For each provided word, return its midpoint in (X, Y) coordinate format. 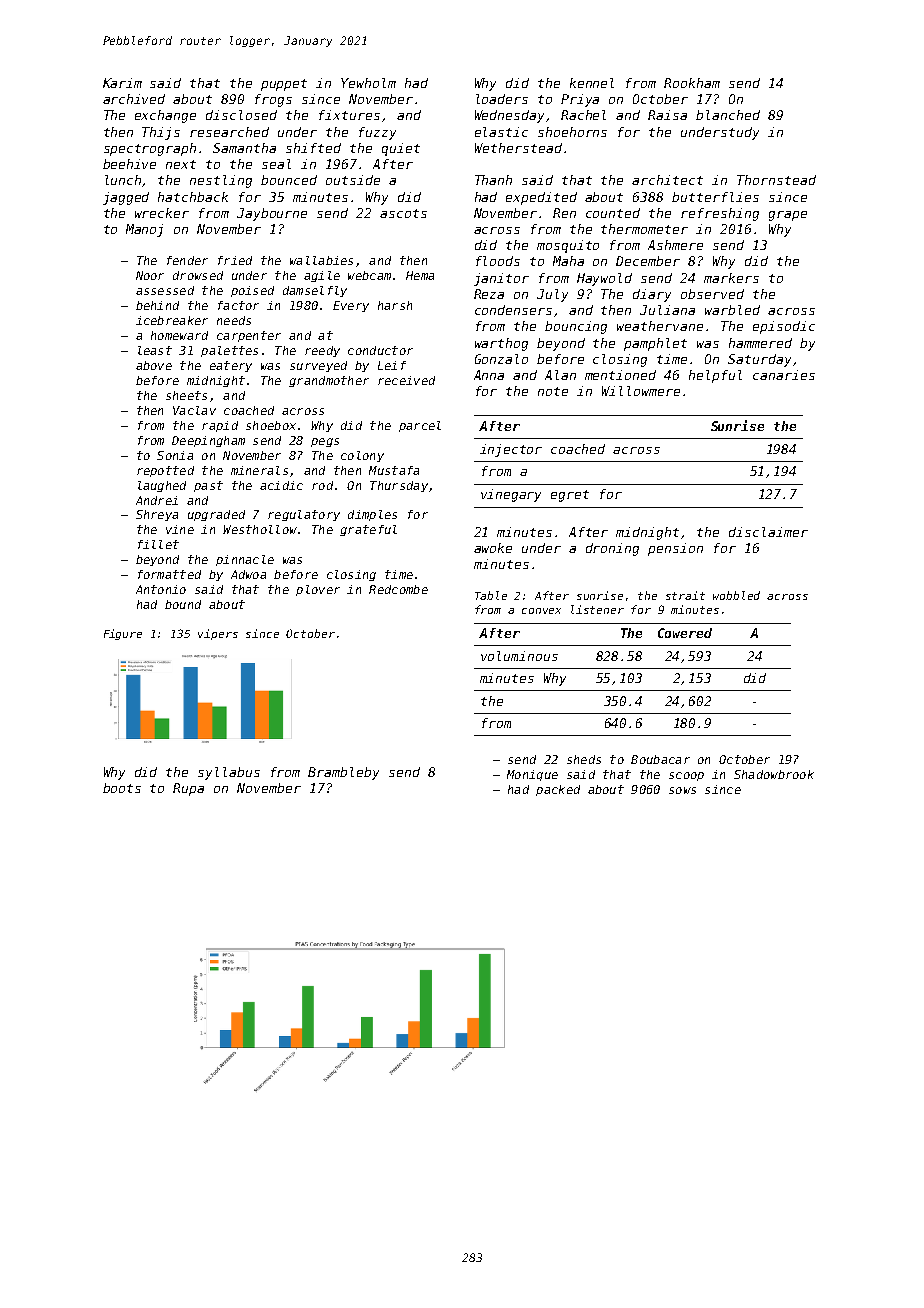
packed (558, 790)
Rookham (692, 83)
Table (491, 595)
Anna (489, 375)
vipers (218, 634)
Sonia (175, 455)
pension (675, 549)
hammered (760, 343)
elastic (501, 132)
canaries (784, 375)
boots (122, 788)
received (406, 380)
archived (134, 99)
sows (682, 790)
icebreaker (172, 320)
